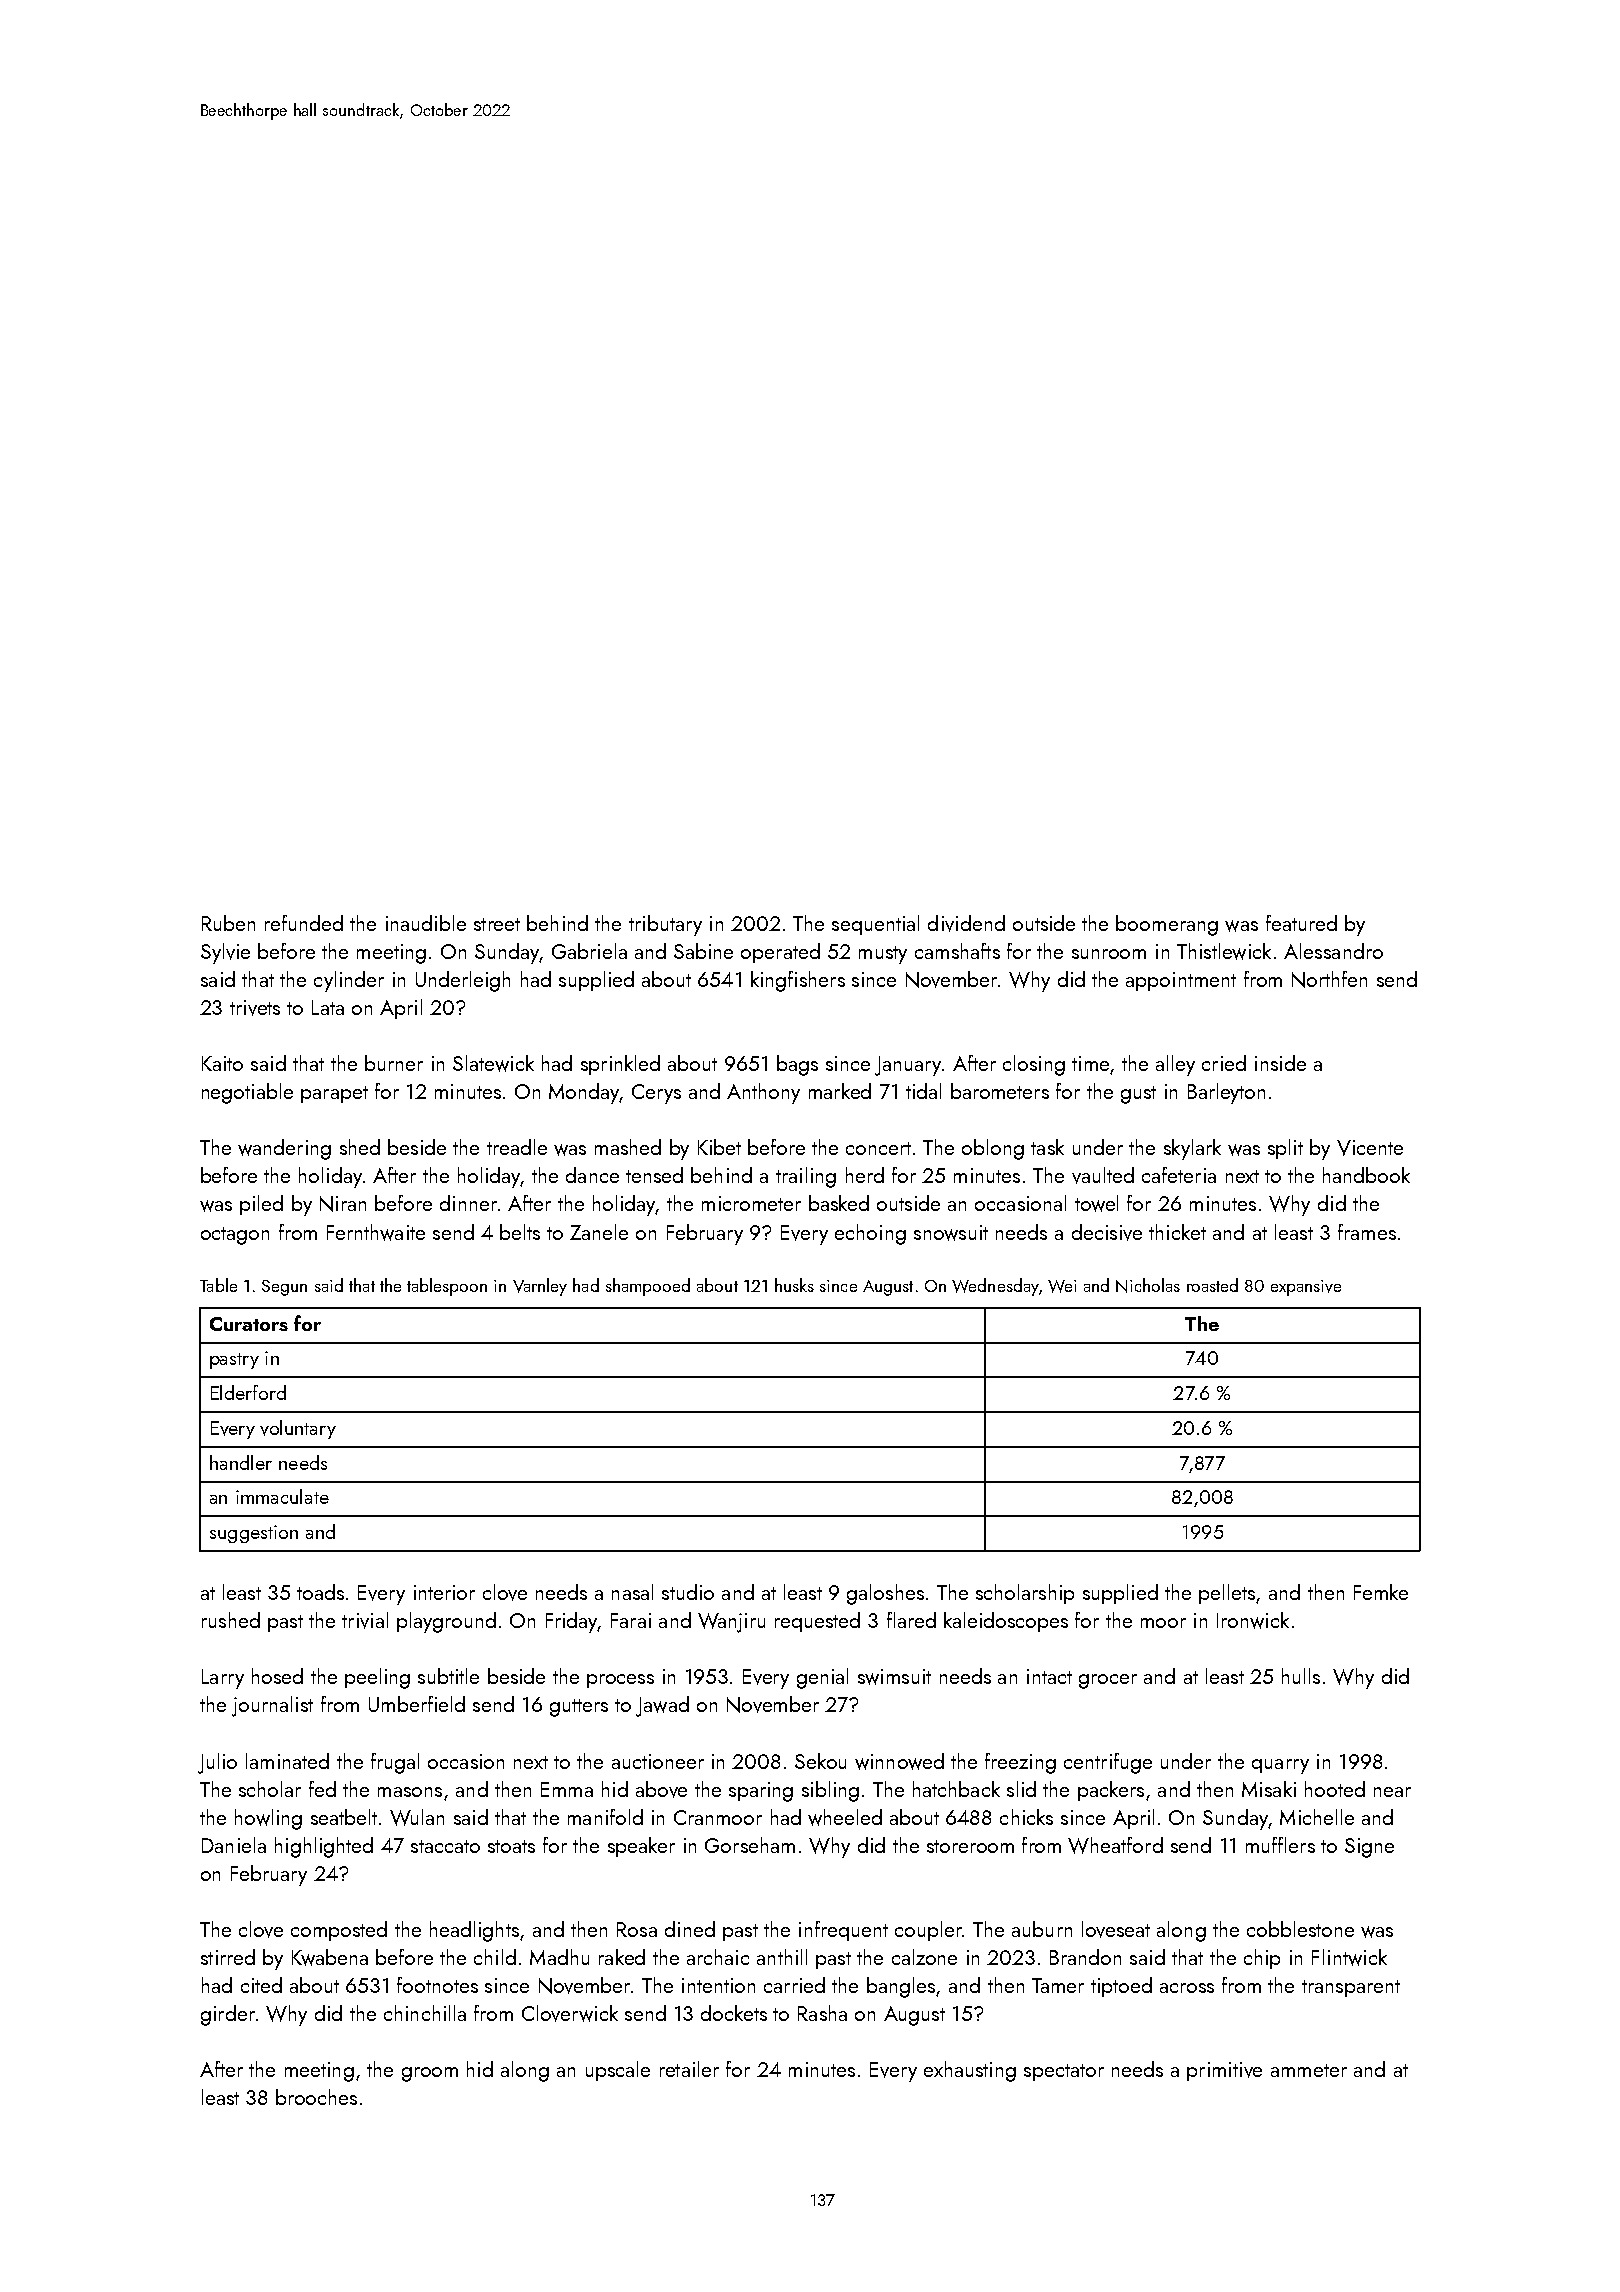 The height and width of the image is (2292, 1620). What do you see at coordinates (870, 1234) in the image?
I see `echoing` at bounding box center [870, 1234].
